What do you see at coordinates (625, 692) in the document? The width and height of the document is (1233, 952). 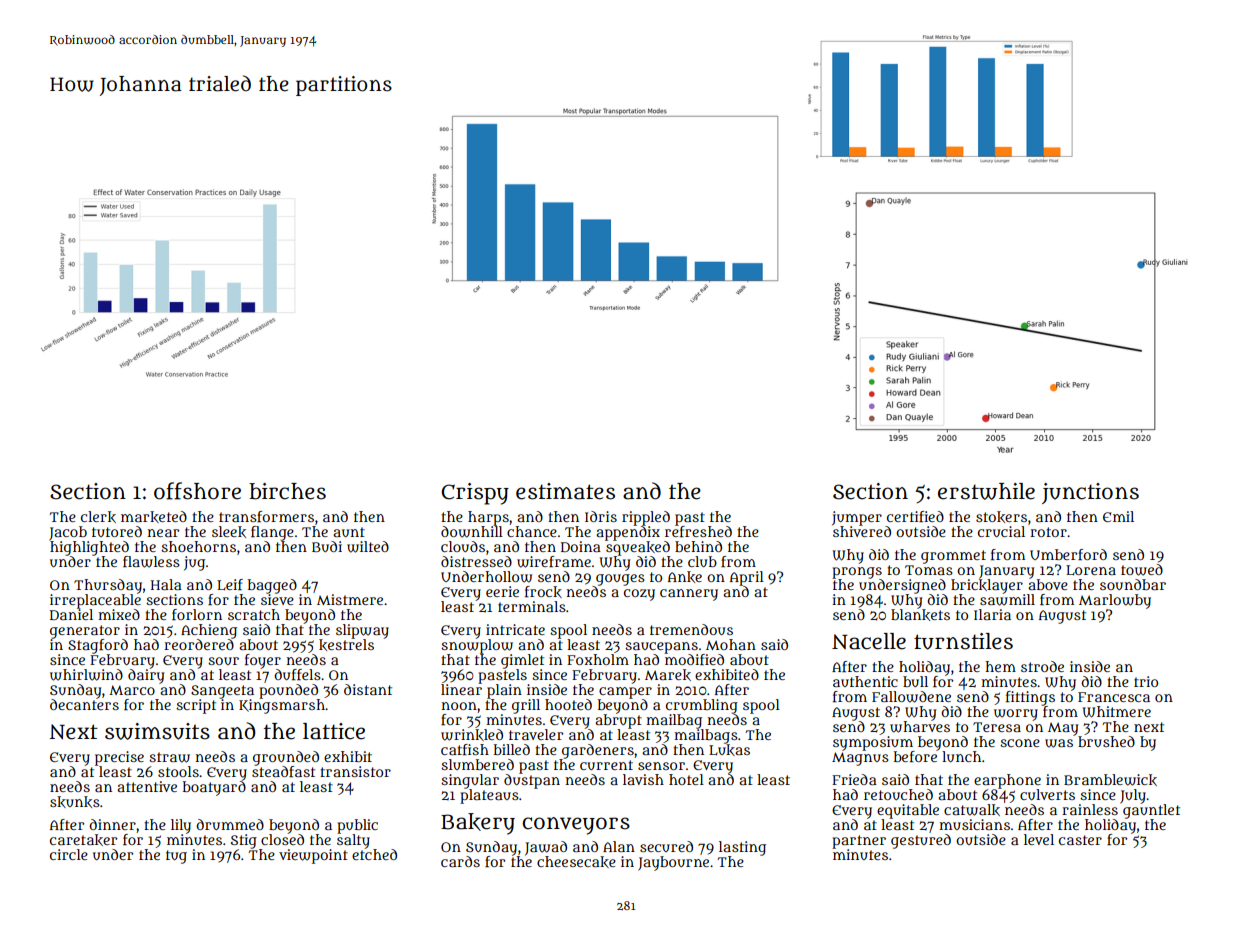 I see `camper` at bounding box center [625, 692].
